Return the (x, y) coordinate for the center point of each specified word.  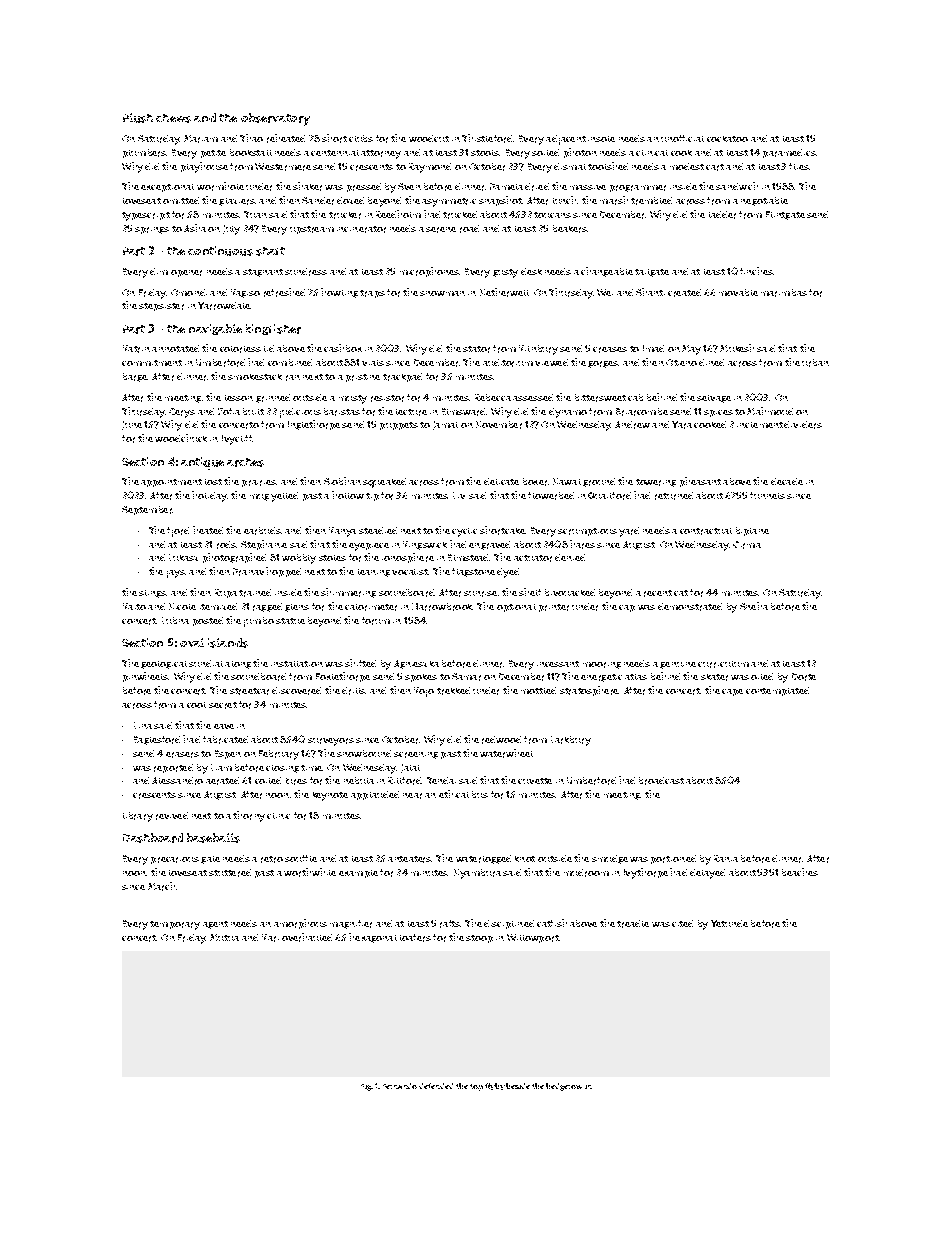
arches (245, 462)
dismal (570, 166)
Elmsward (463, 412)
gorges (603, 364)
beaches (800, 872)
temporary (175, 925)
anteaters (410, 859)
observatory (275, 119)
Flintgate (785, 215)
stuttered (230, 873)
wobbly (299, 559)
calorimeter (371, 607)
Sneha (754, 606)
